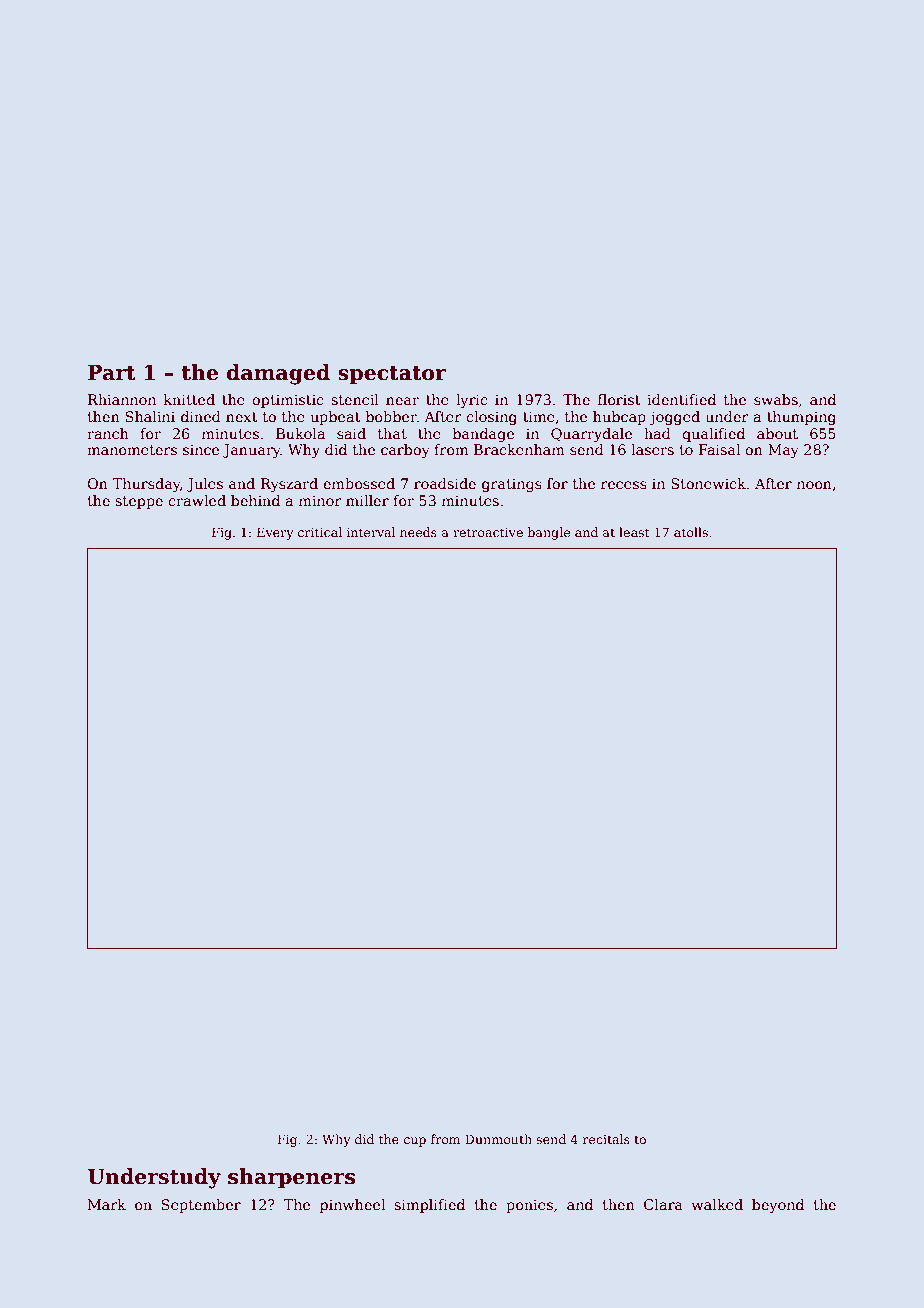  I want to click on recitals, so click(606, 1139).
